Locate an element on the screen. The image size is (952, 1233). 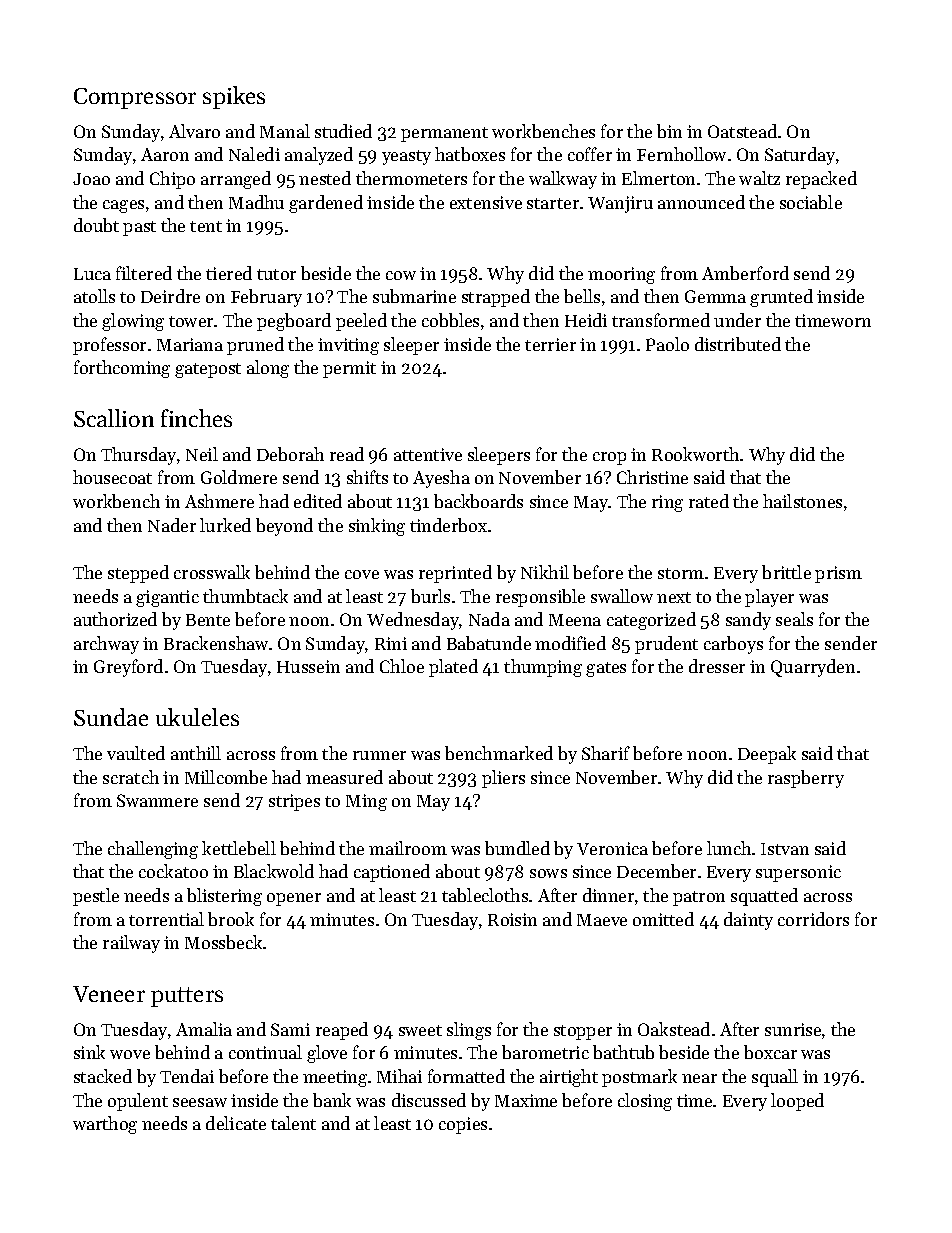
hailstones is located at coordinates (802, 501).
